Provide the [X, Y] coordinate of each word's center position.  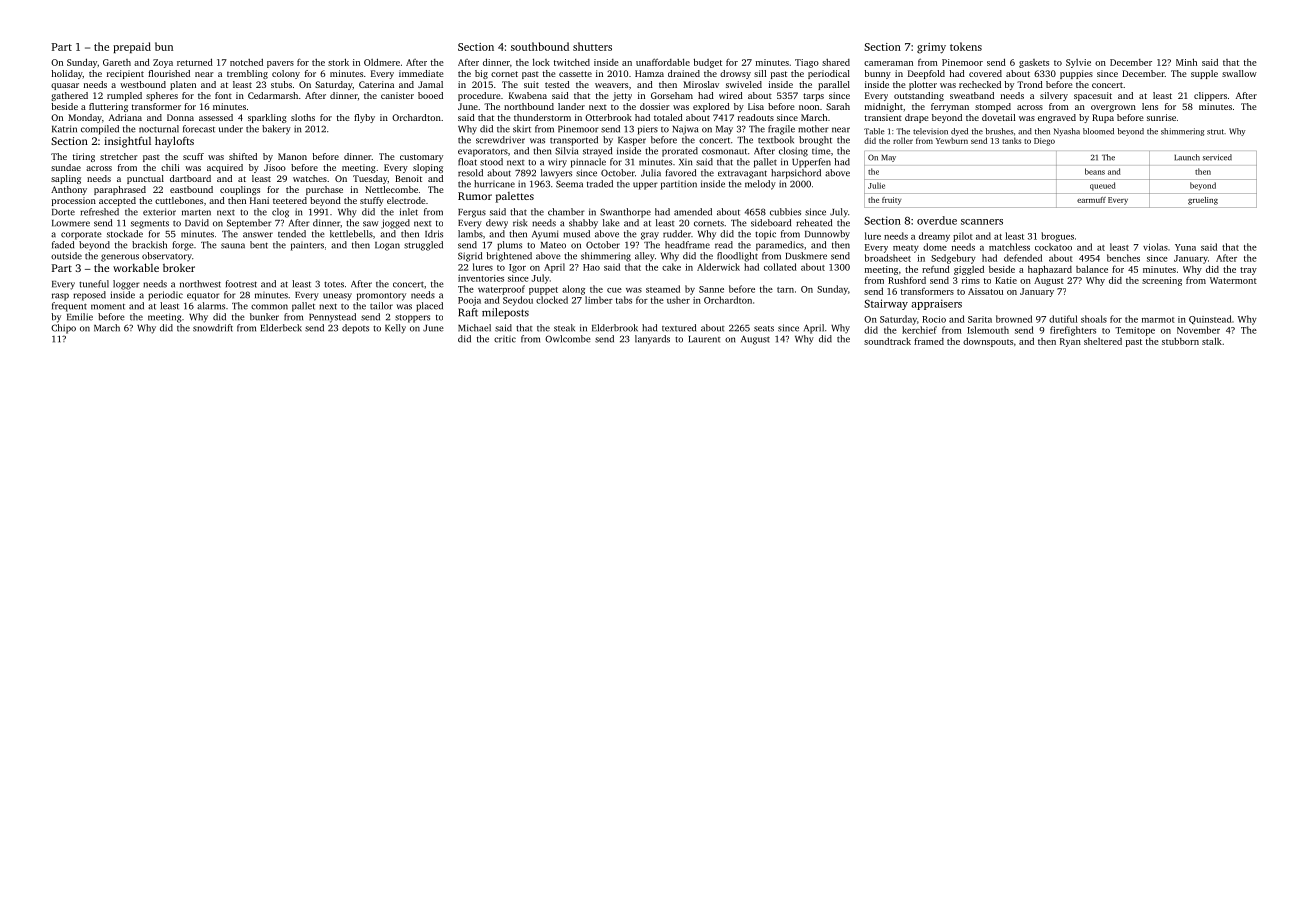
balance [1092, 269]
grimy [931, 48]
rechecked [980, 84]
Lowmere [71, 223]
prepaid [132, 47]
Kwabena [528, 95]
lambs [470, 234]
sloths [303, 117]
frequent [69, 307]
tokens [966, 46]
